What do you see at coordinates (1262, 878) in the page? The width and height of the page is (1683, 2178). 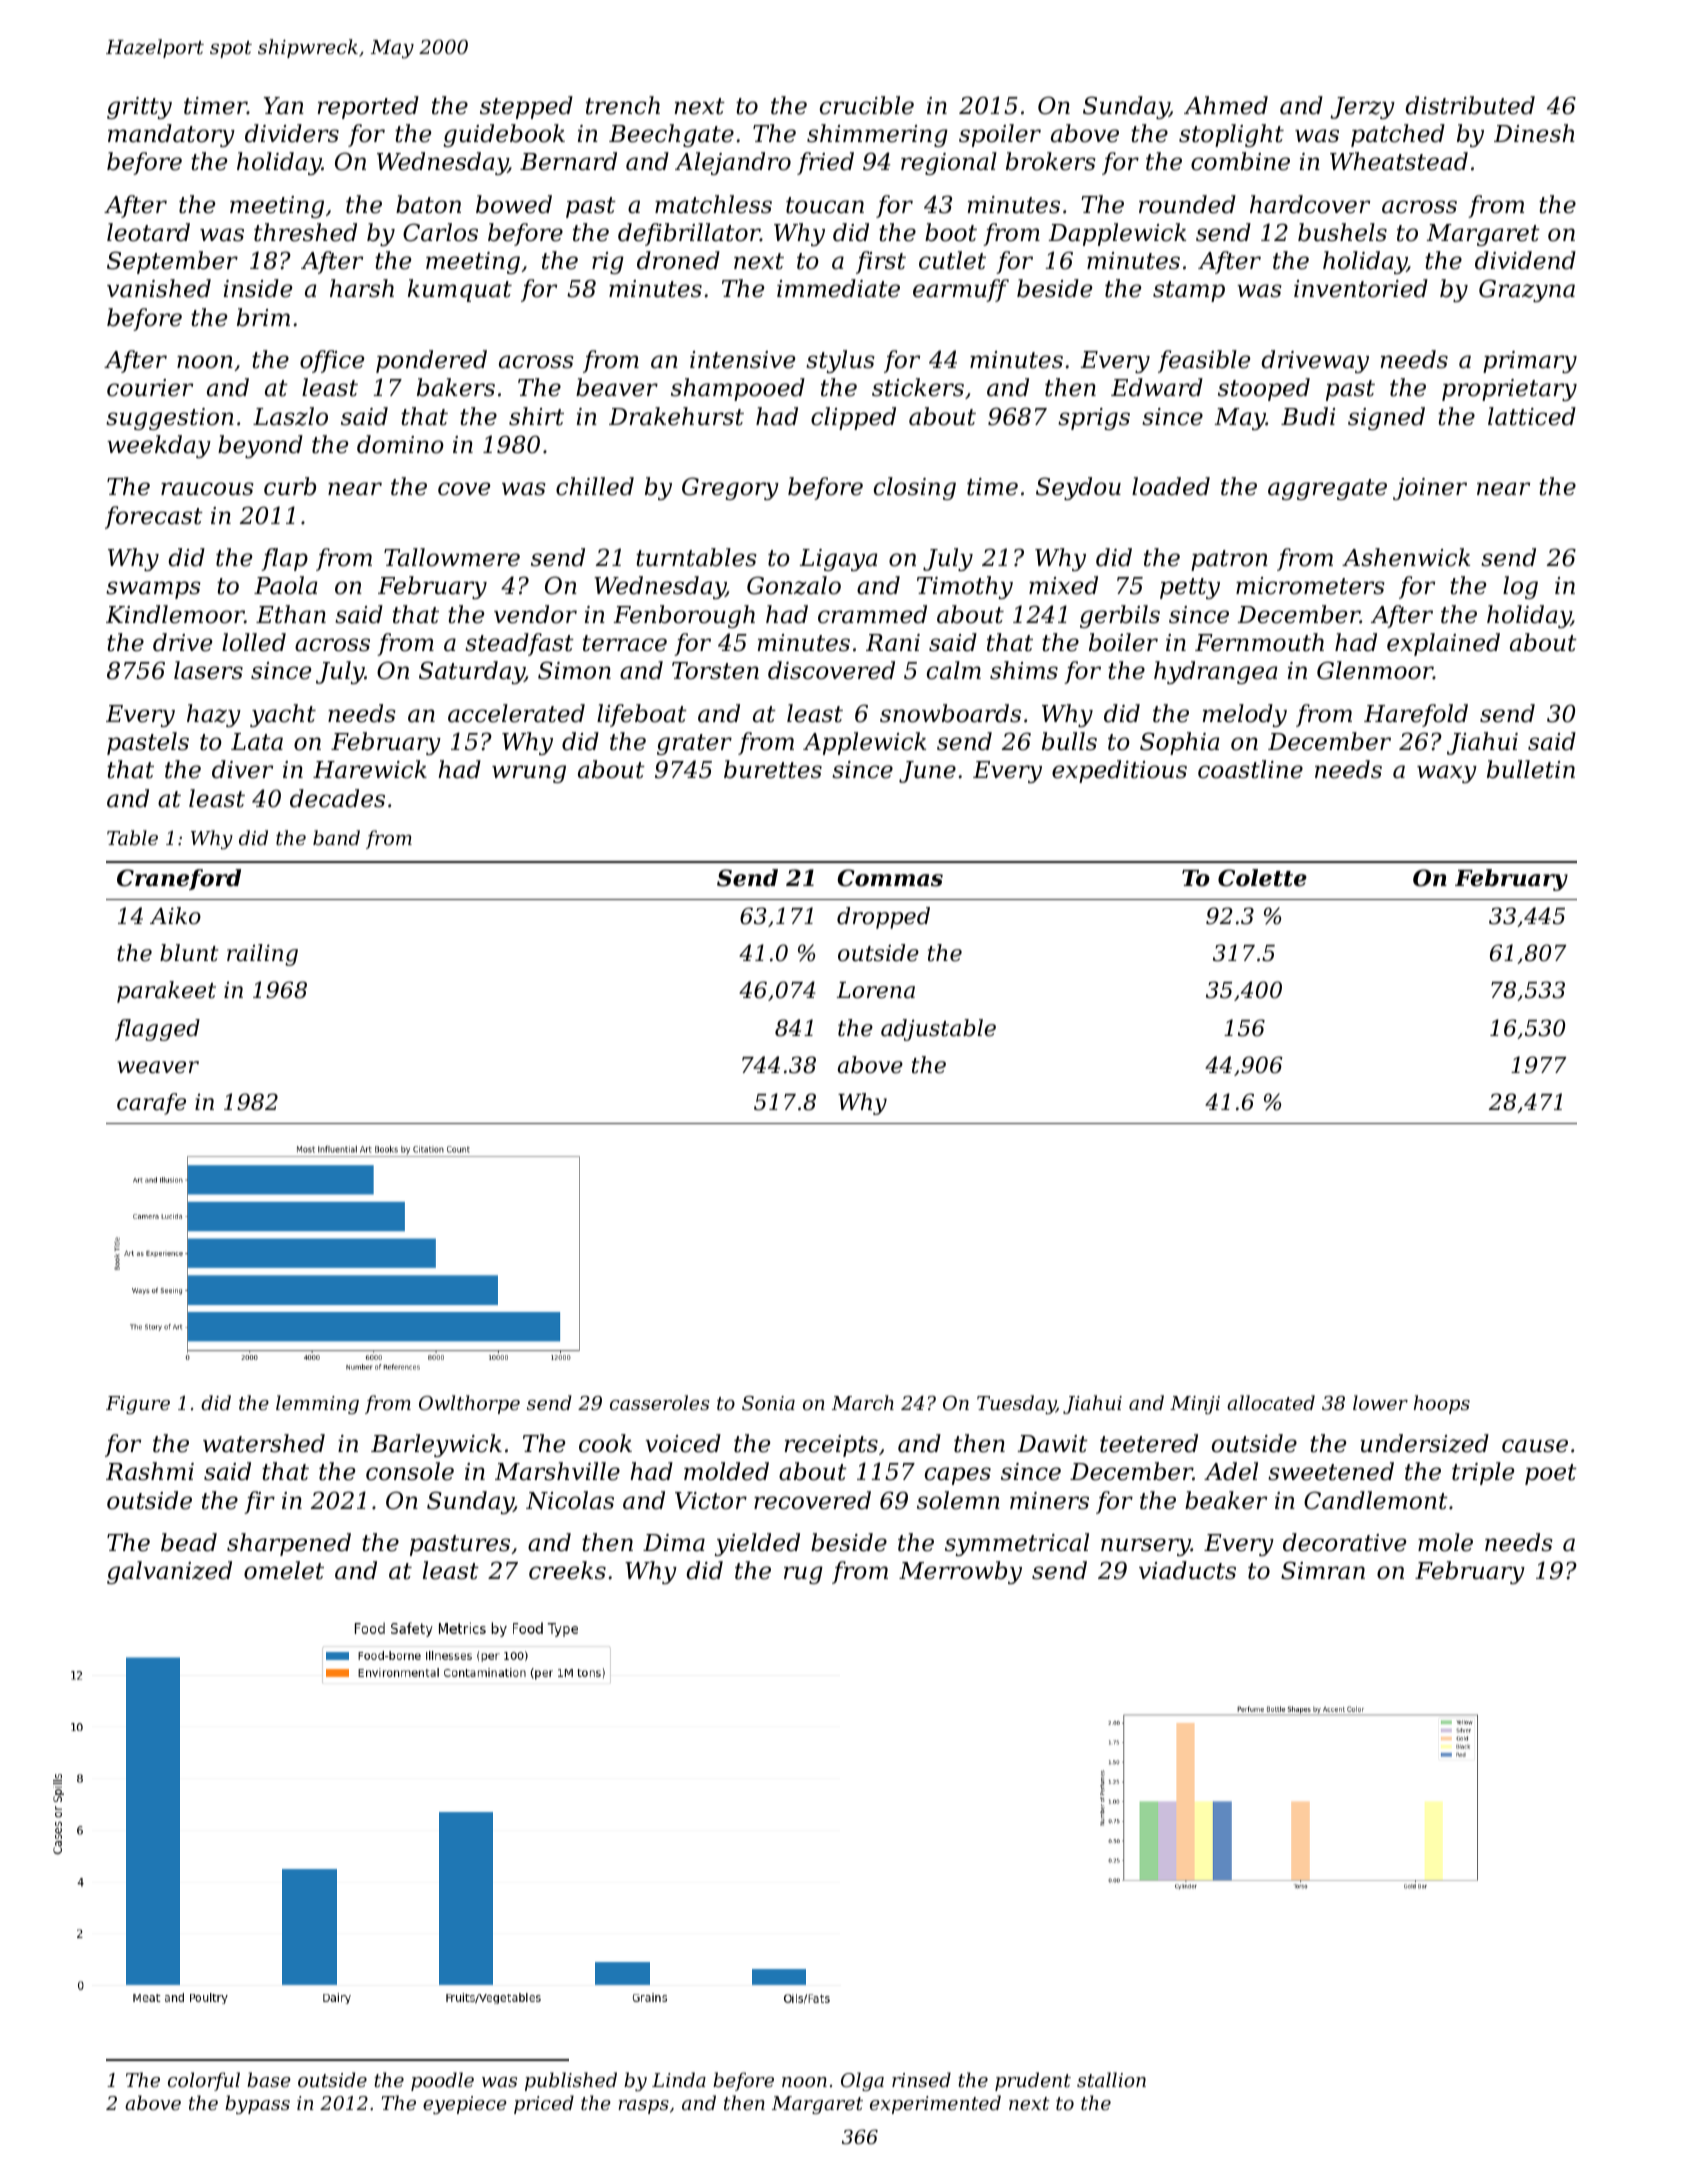 I see `Colette` at bounding box center [1262, 878].
